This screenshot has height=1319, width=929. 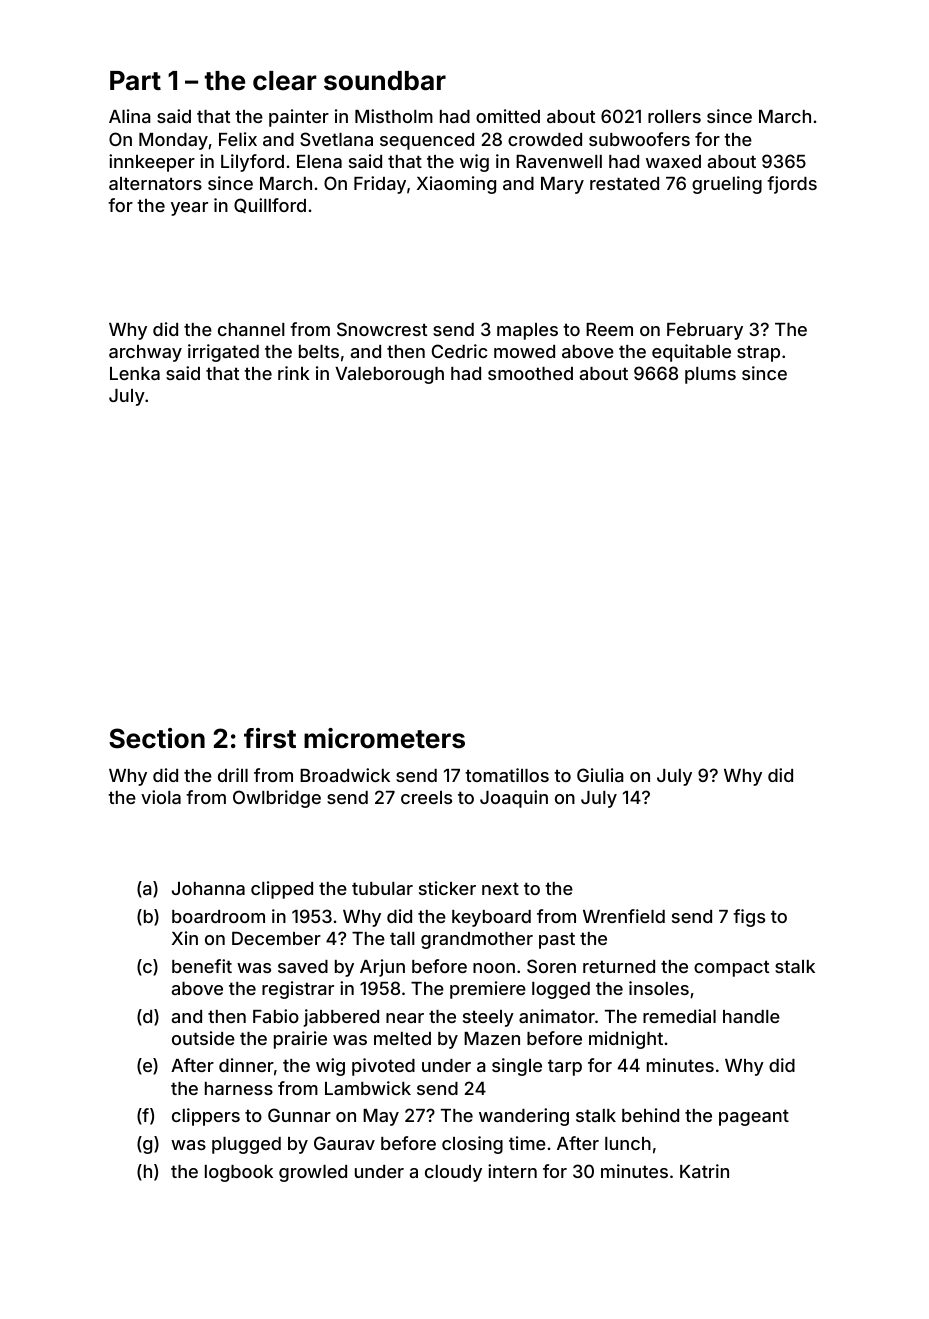 What do you see at coordinates (313, 1173) in the screenshot?
I see `growled` at bounding box center [313, 1173].
